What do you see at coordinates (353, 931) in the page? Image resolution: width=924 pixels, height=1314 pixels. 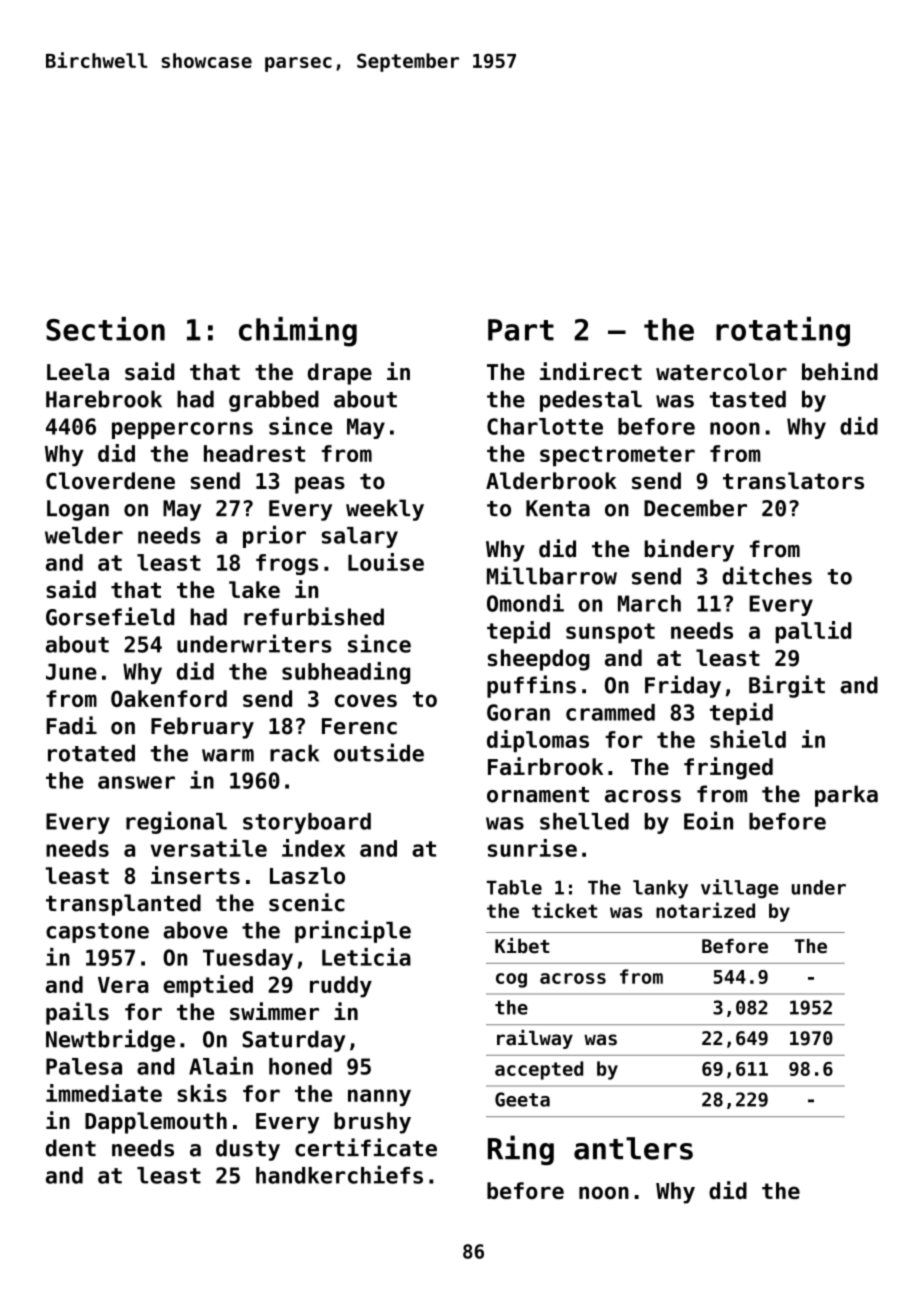 I see `principle` at bounding box center [353, 931].
